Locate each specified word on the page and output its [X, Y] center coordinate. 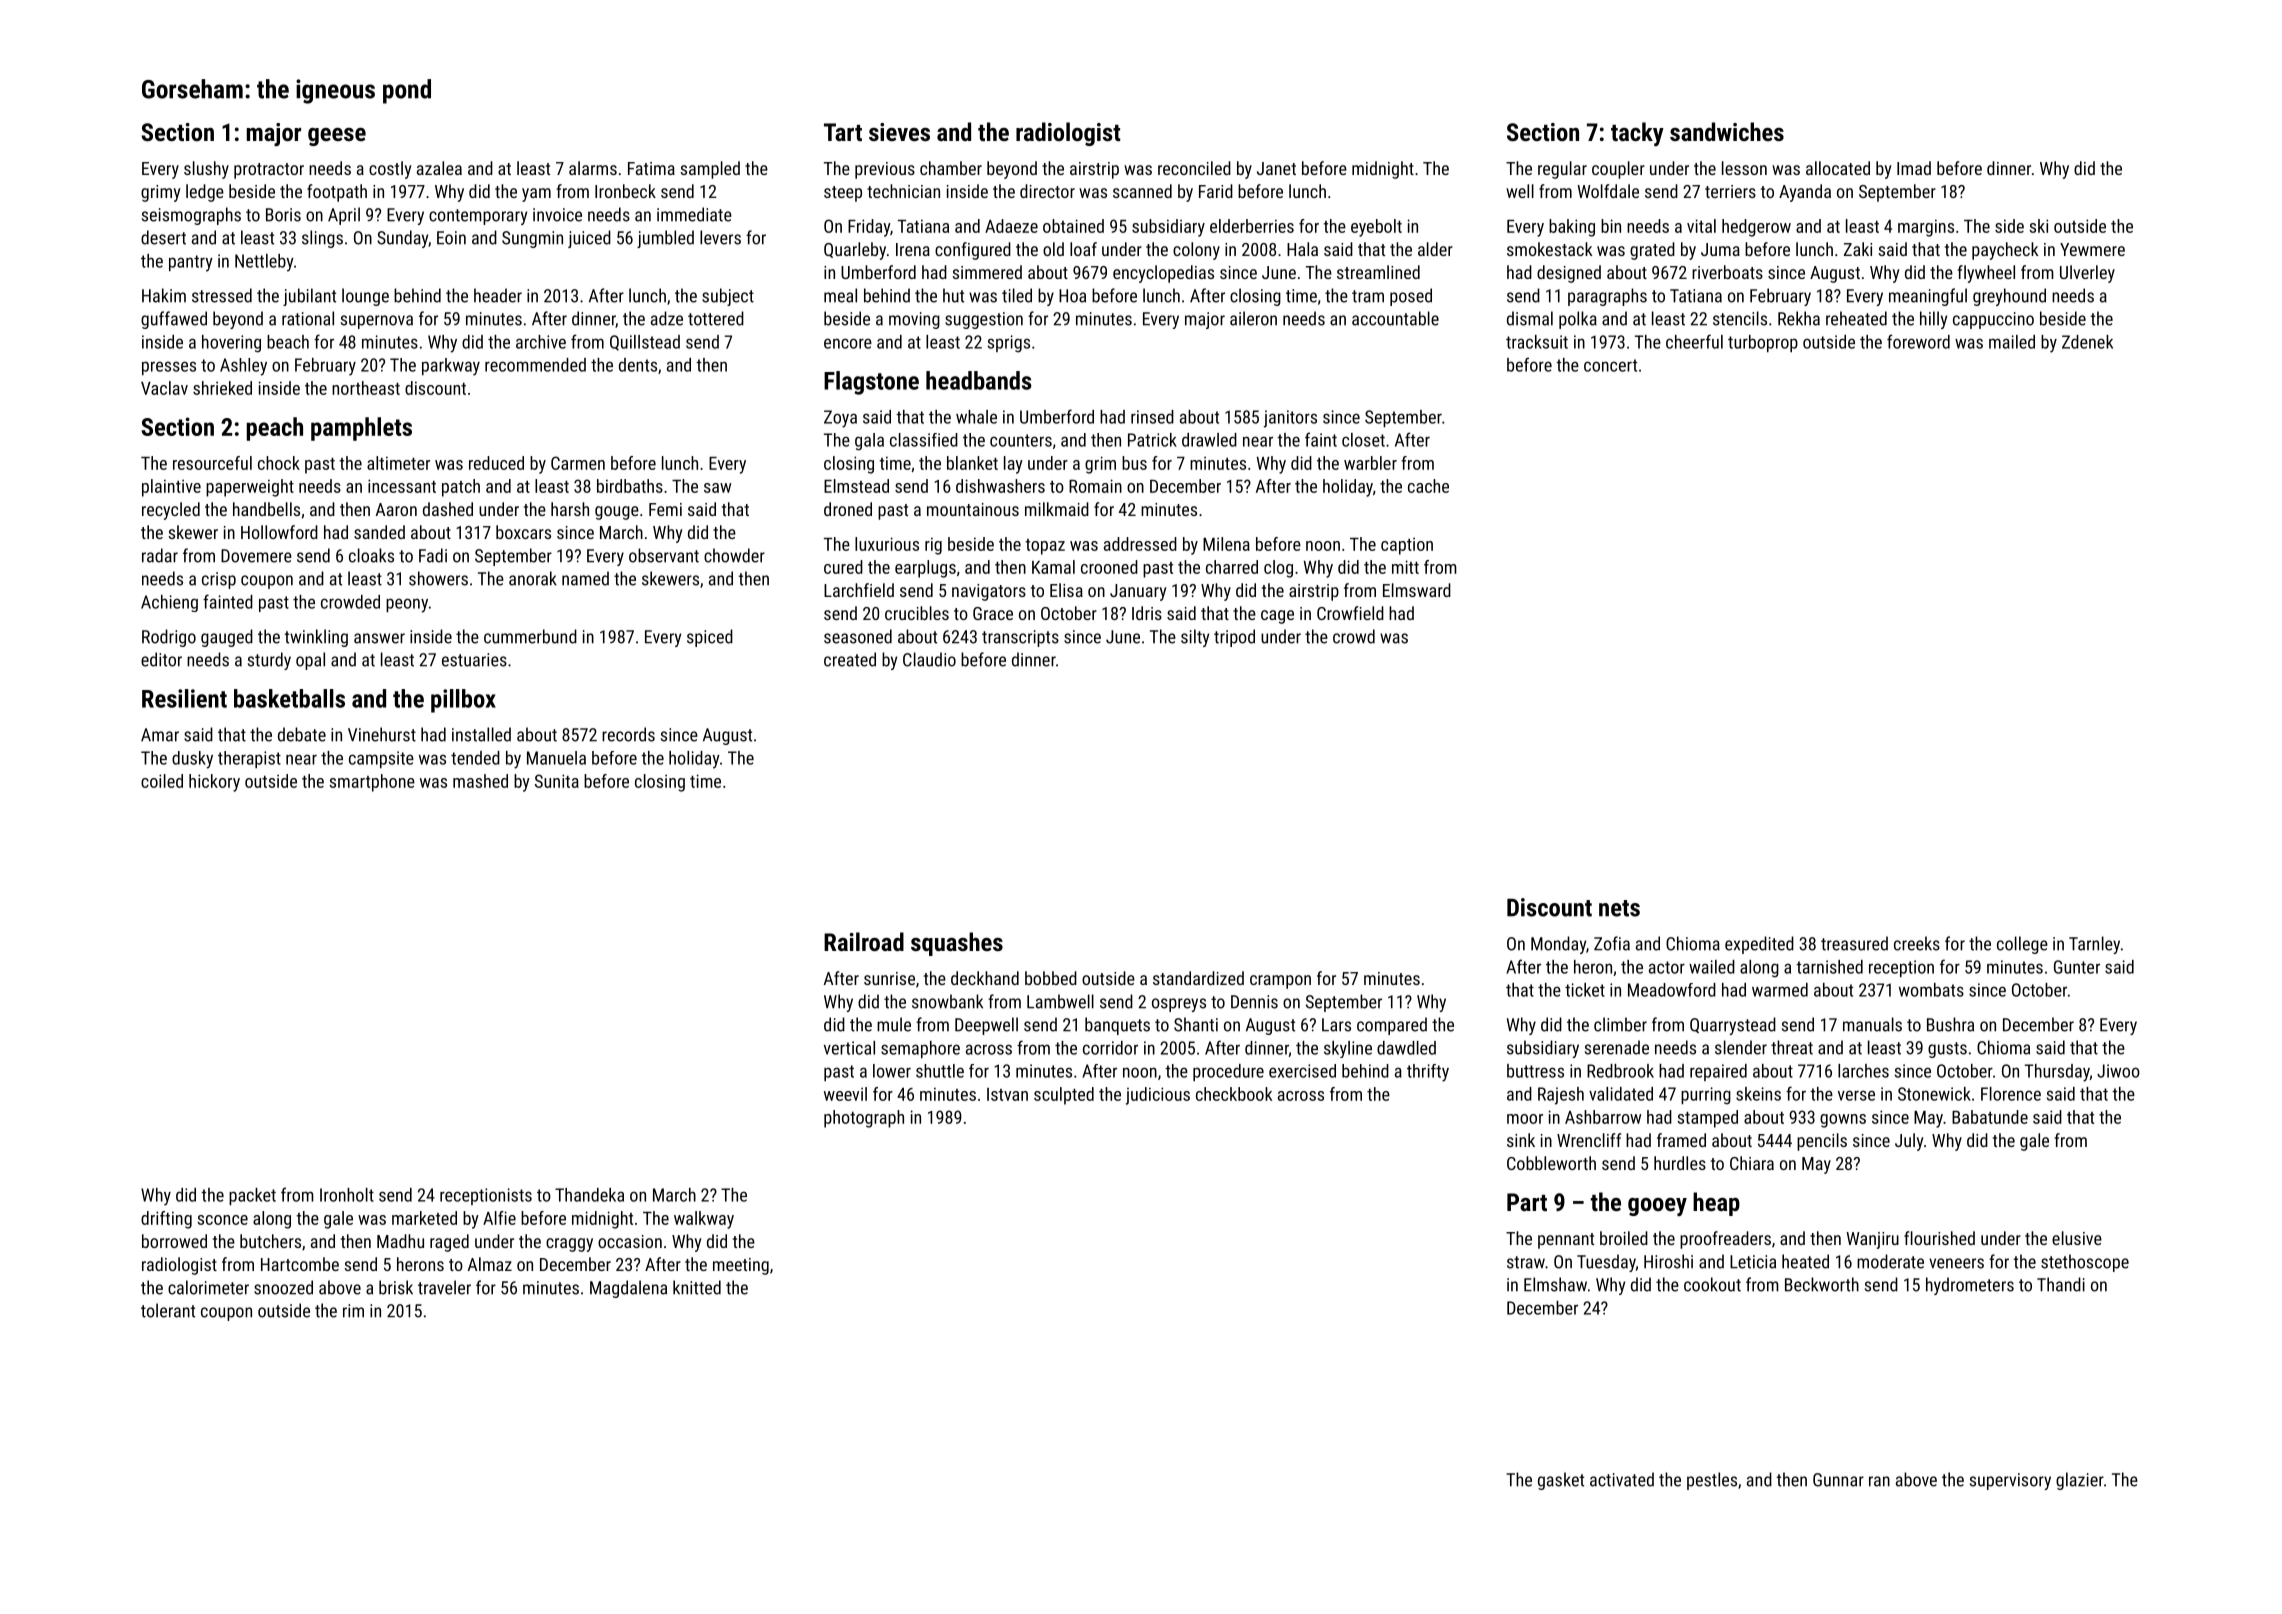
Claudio [929, 659]
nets [1619, 908]
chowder [734, 555]
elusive [2077, 1238]
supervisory [2010, 1481]
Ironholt [347, 1195]
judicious [1158, 1096]
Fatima [651, 168]
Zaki [1858, 249]
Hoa [1072, 296]
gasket [1561, 1481]
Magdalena [628, 1289]
